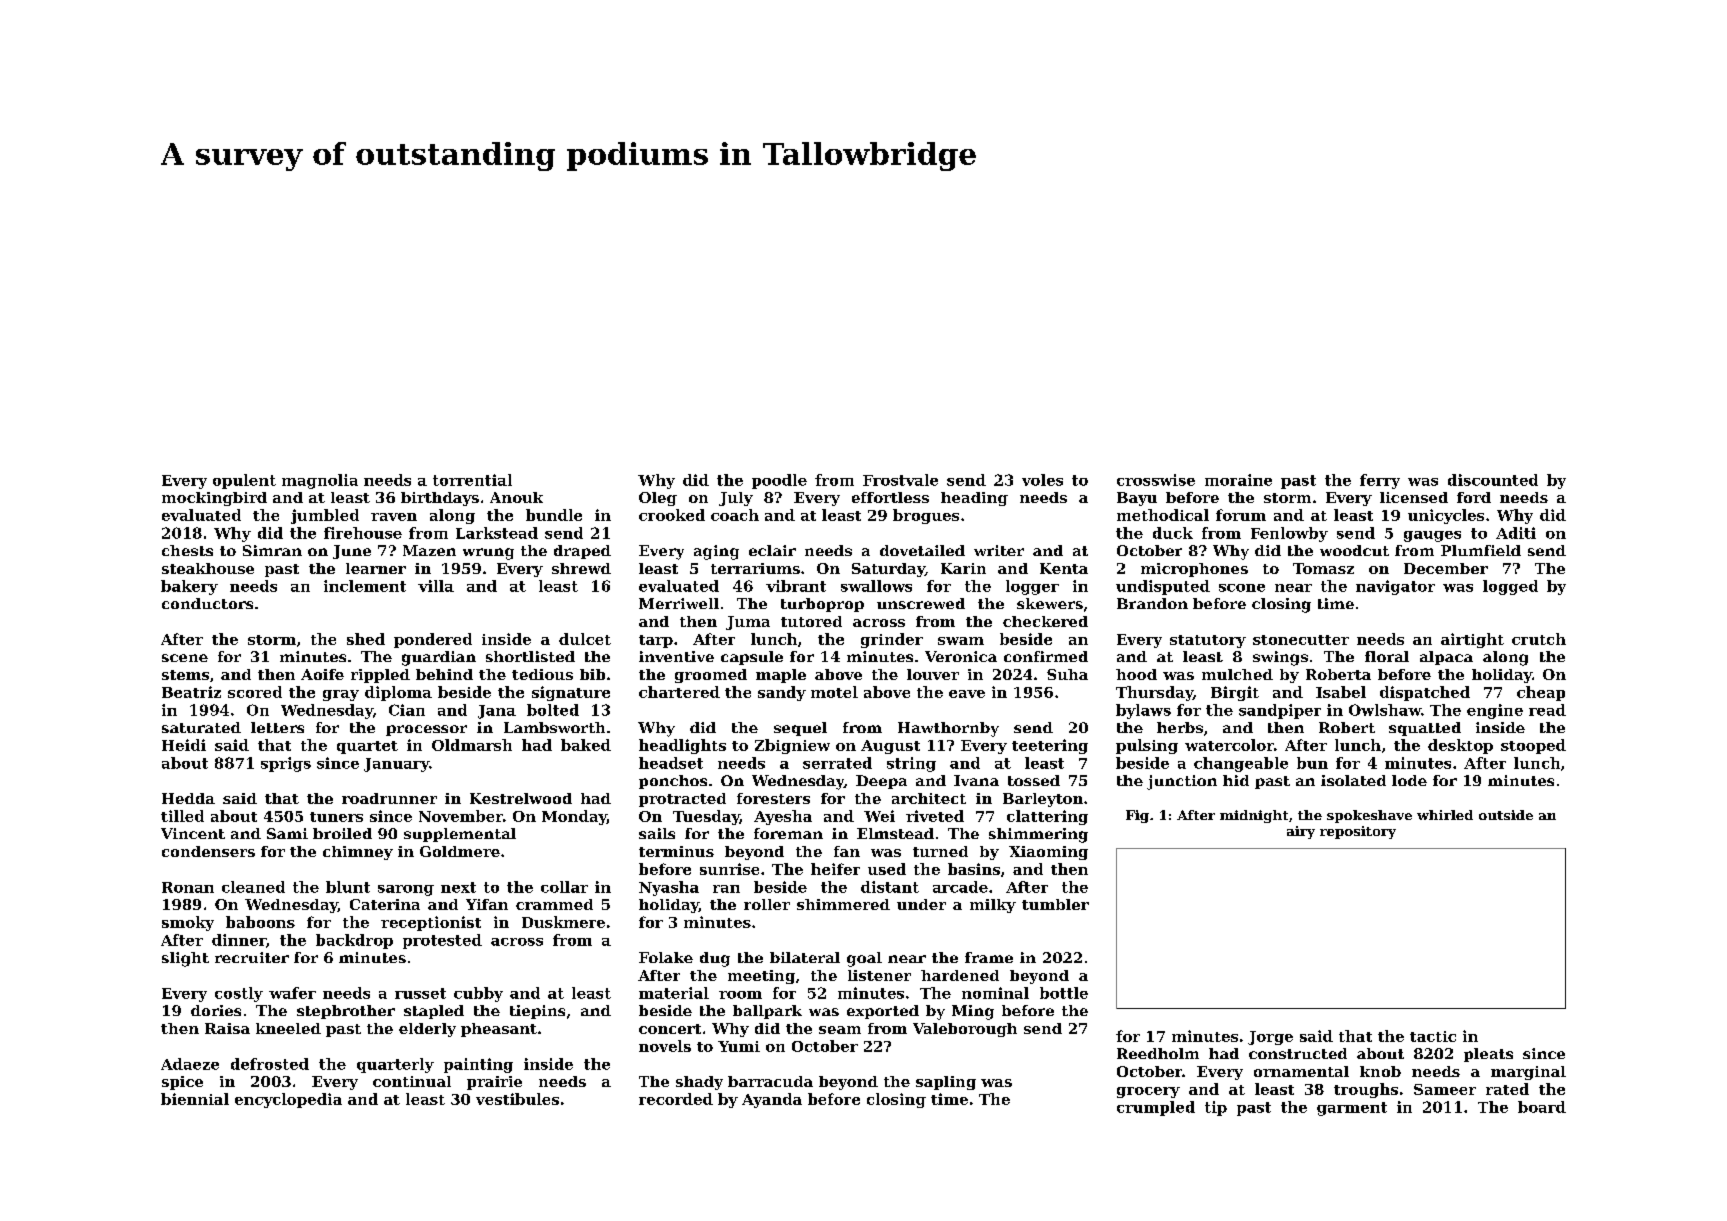 The image size is (1727, 1221). Describe the element at coordinates (1542, 1107) in the image. I see `board` at that location.
